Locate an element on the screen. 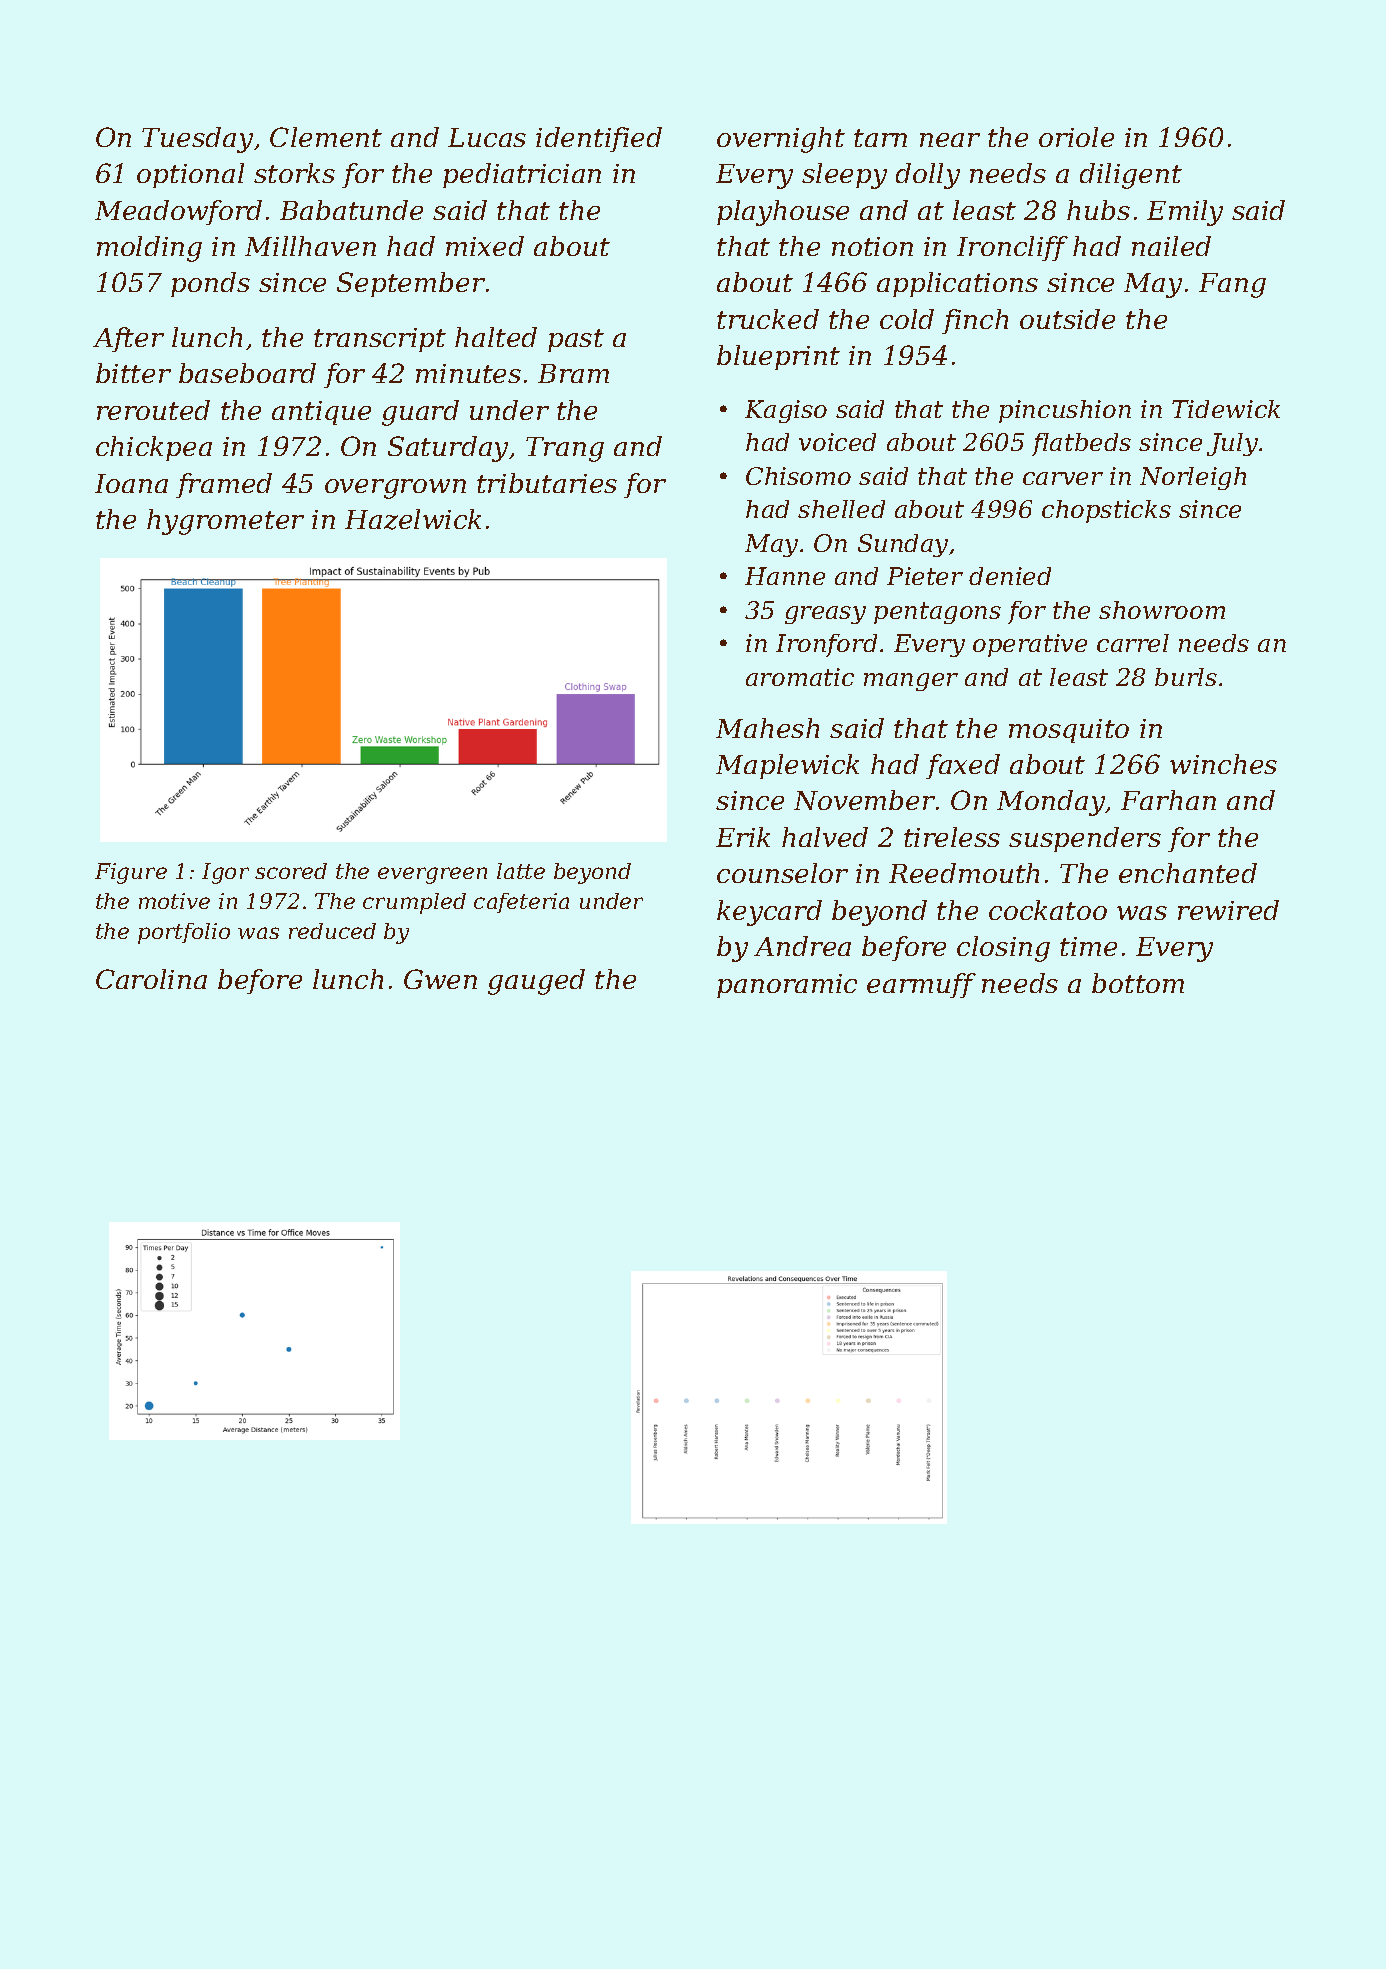 The image size is (1386, 1969). shelled is located at coordinates (841, 509).
